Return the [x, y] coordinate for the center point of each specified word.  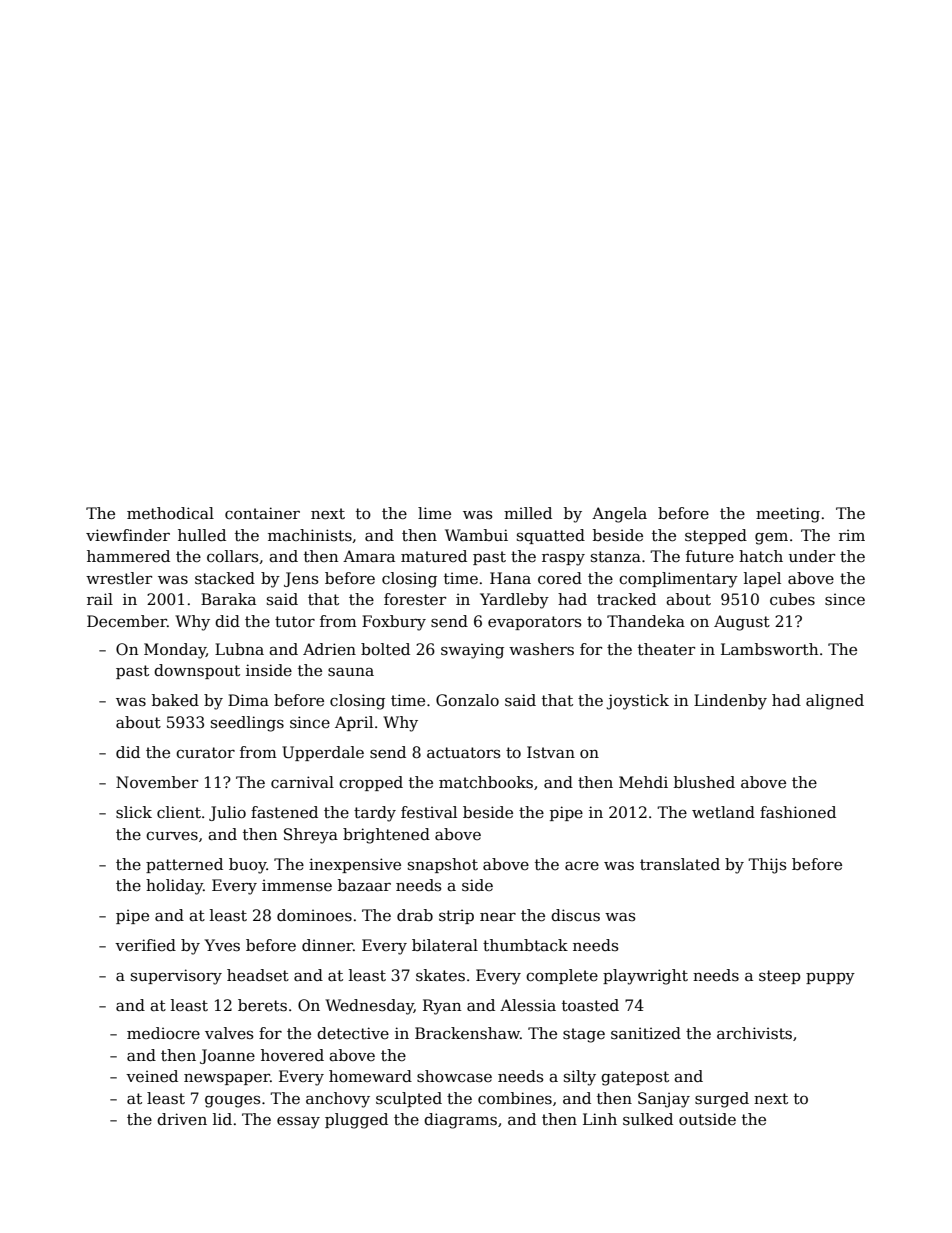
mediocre [163, 1033]
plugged [356, 1121]
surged [722, 1100]
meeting [788, 515]
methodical [170, 513]
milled [528, 513]
